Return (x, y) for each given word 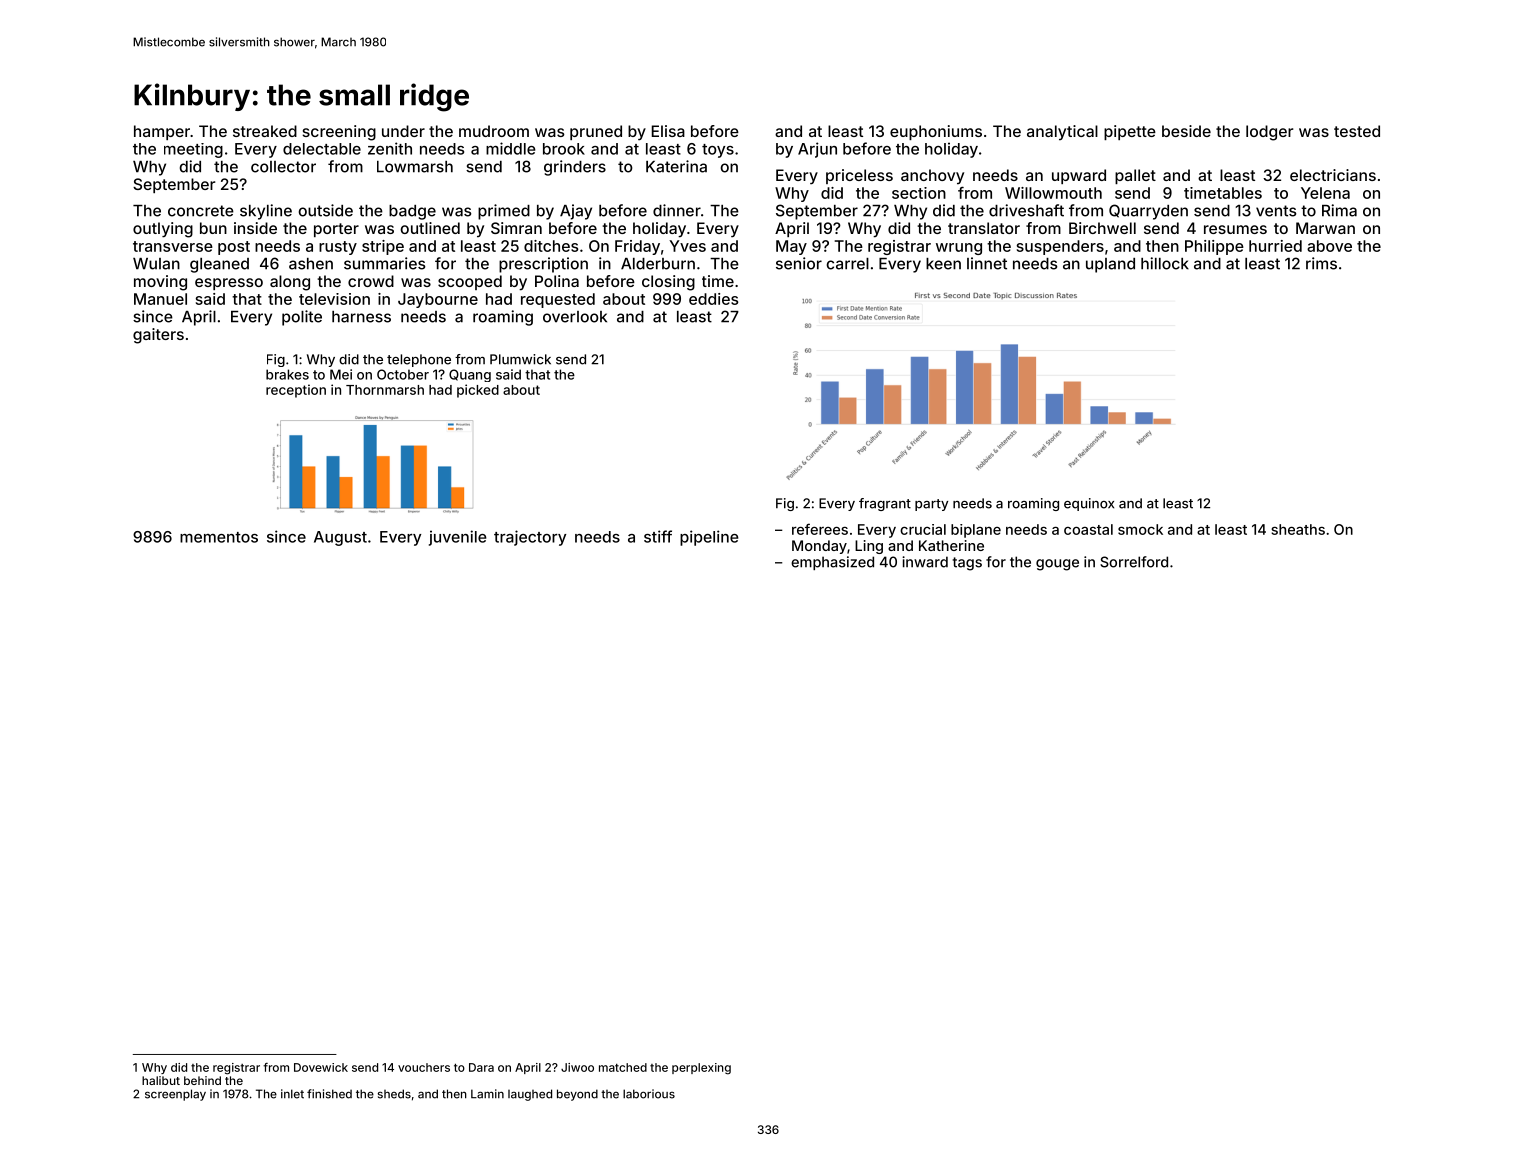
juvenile (458, 538)
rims (1321, 263)
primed (504, 212)
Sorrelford (1134, 562)
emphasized (832, 563)
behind (202, 1080)
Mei (341, 374)
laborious (649, 1094)
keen (943, 264)
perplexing (701, 1069)
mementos (219, 537)
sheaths (1298, 529)
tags (967, 564)
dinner (677, 210)
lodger (1269, 133)
